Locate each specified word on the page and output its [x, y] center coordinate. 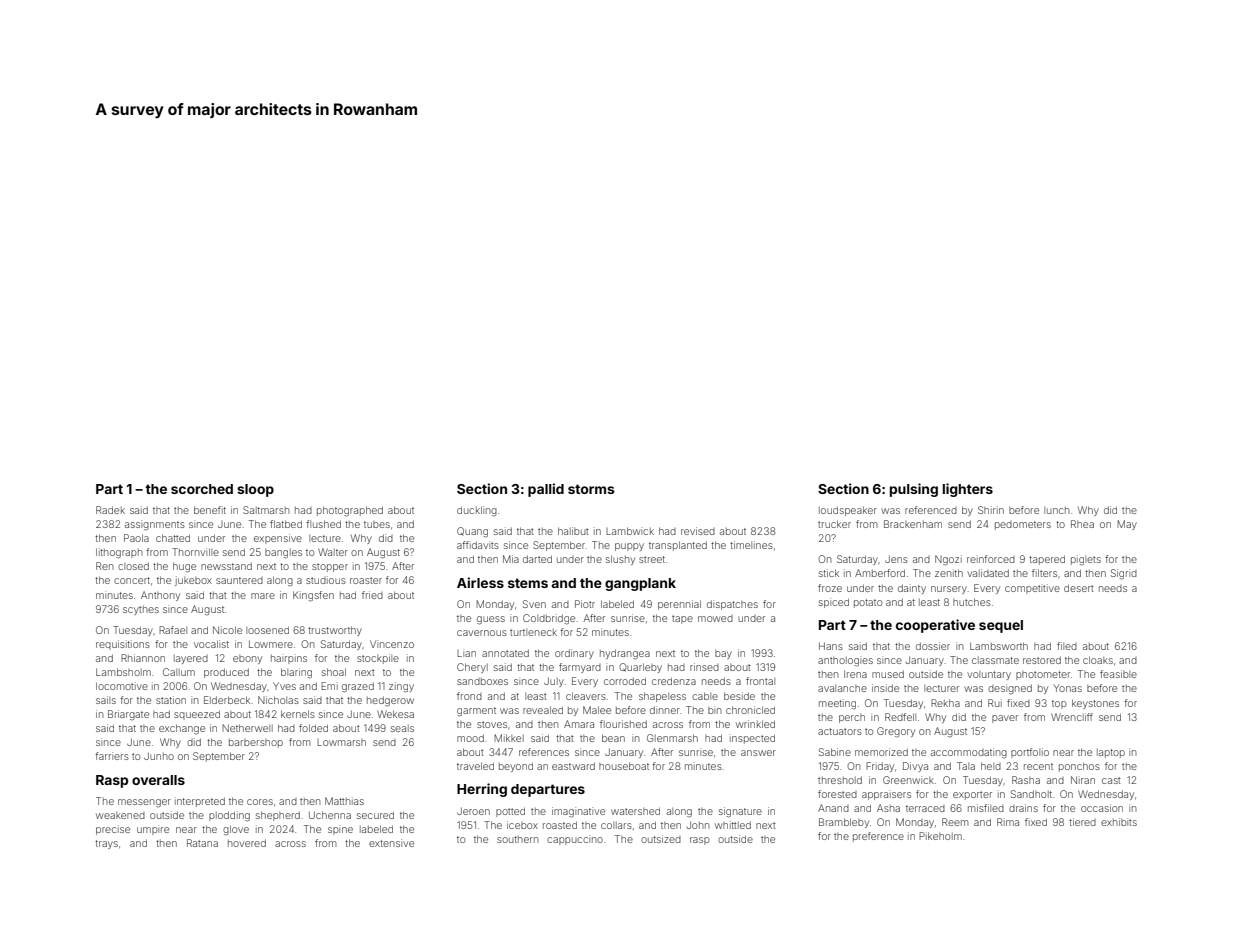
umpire [153, 830]
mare [263, 596]
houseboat [624, 766]
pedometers [1023, 525]
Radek [110, 510]
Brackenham [913, 524]
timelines [751, 545]
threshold [840, 780]
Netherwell [247, 728]
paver [1005, 719]
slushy [620, 560]
